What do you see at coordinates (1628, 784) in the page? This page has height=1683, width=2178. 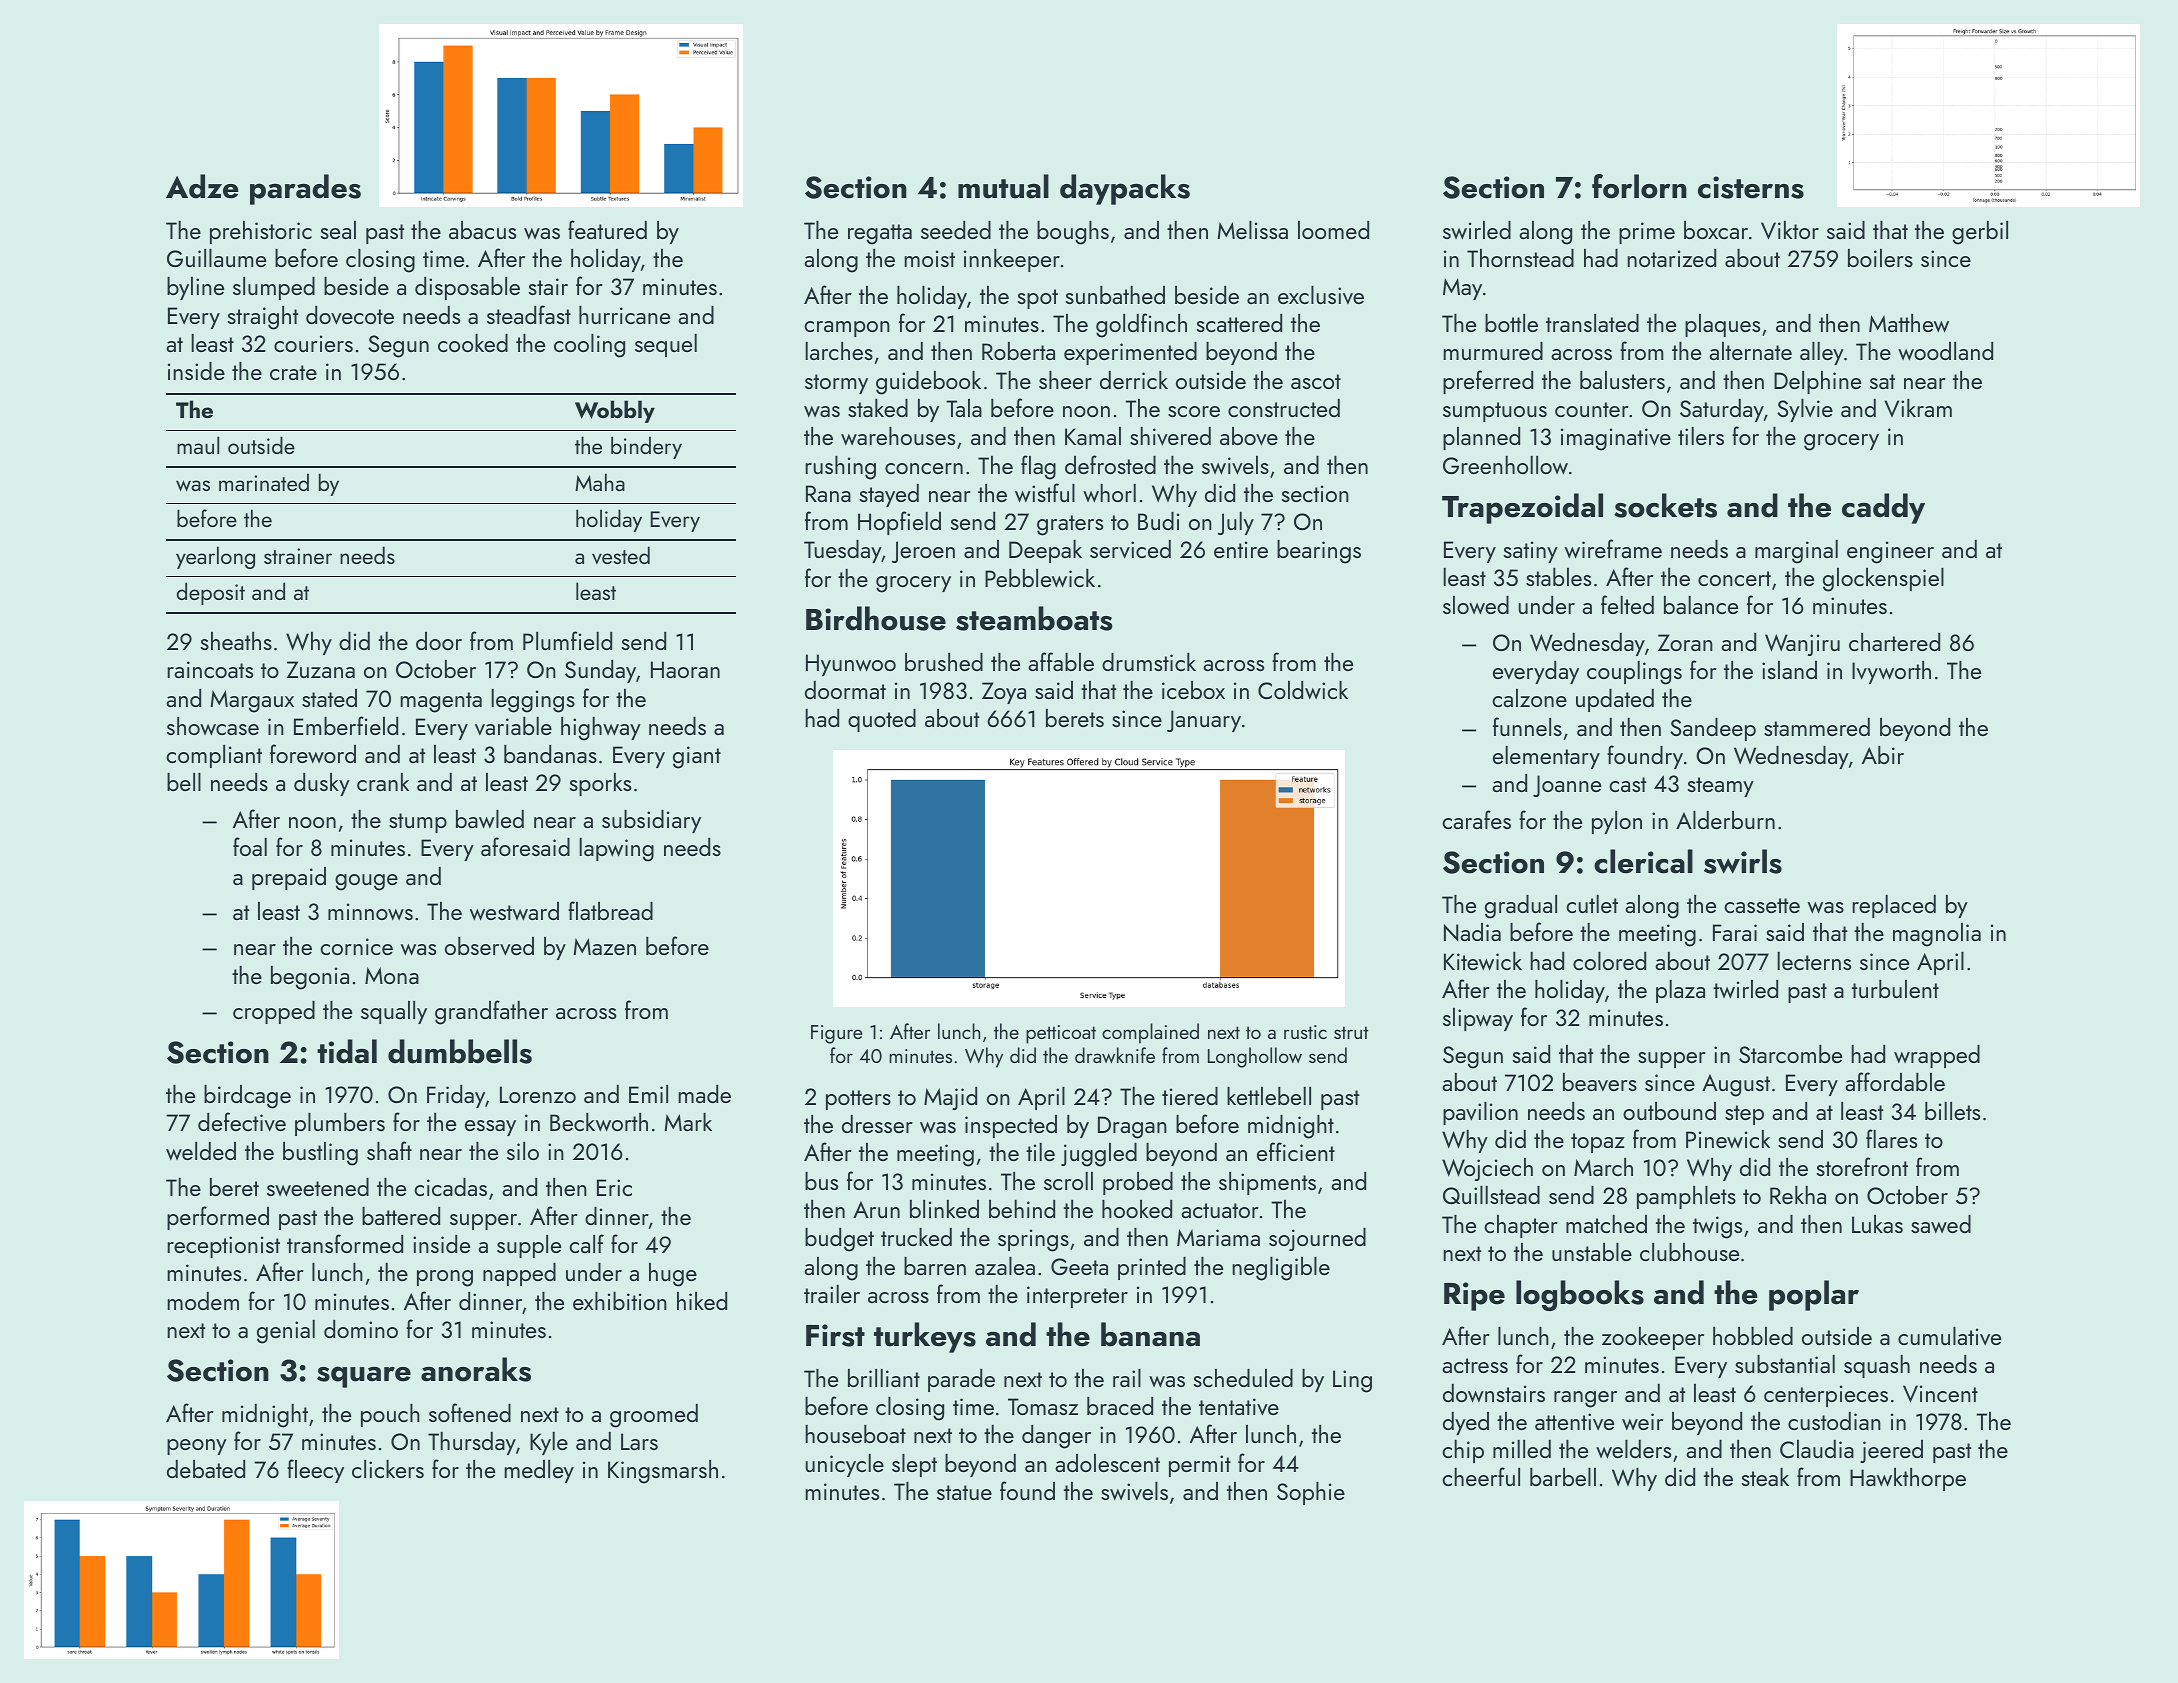 I see `cast` at bounding box center [1628, 784].
